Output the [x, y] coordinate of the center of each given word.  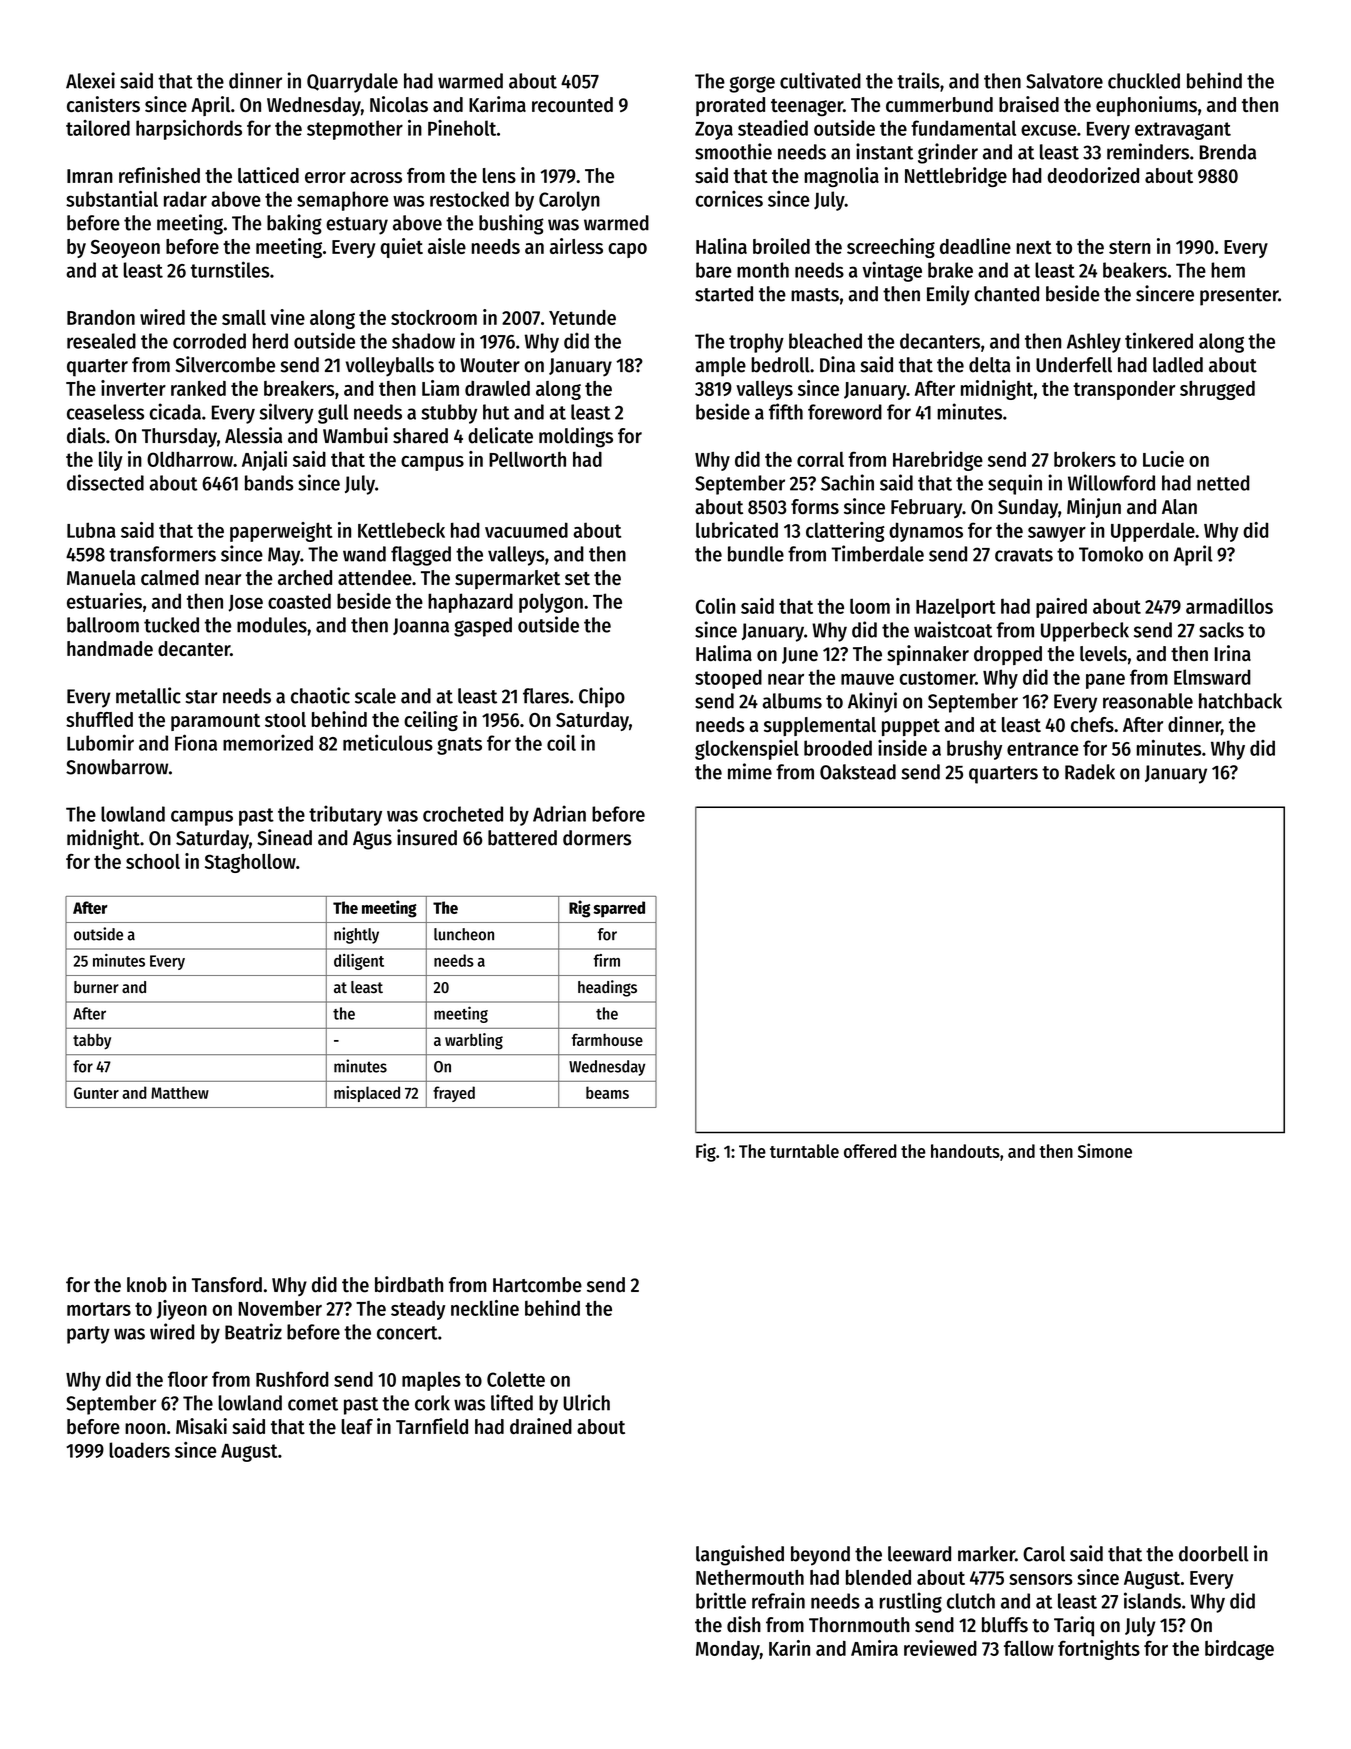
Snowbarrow [117, 767]
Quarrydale [352, 83]
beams [607, 1092]
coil [561, 743]
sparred [619, 909]
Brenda [1228, 152]
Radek [1090, 772]
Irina [1232, 653]
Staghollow [250, 863]
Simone [1105, 1150]
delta [990, 365]
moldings [576, 437]
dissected [105, 482]
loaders [139, 1450]
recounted [572, 104]
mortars [99, 1309]
